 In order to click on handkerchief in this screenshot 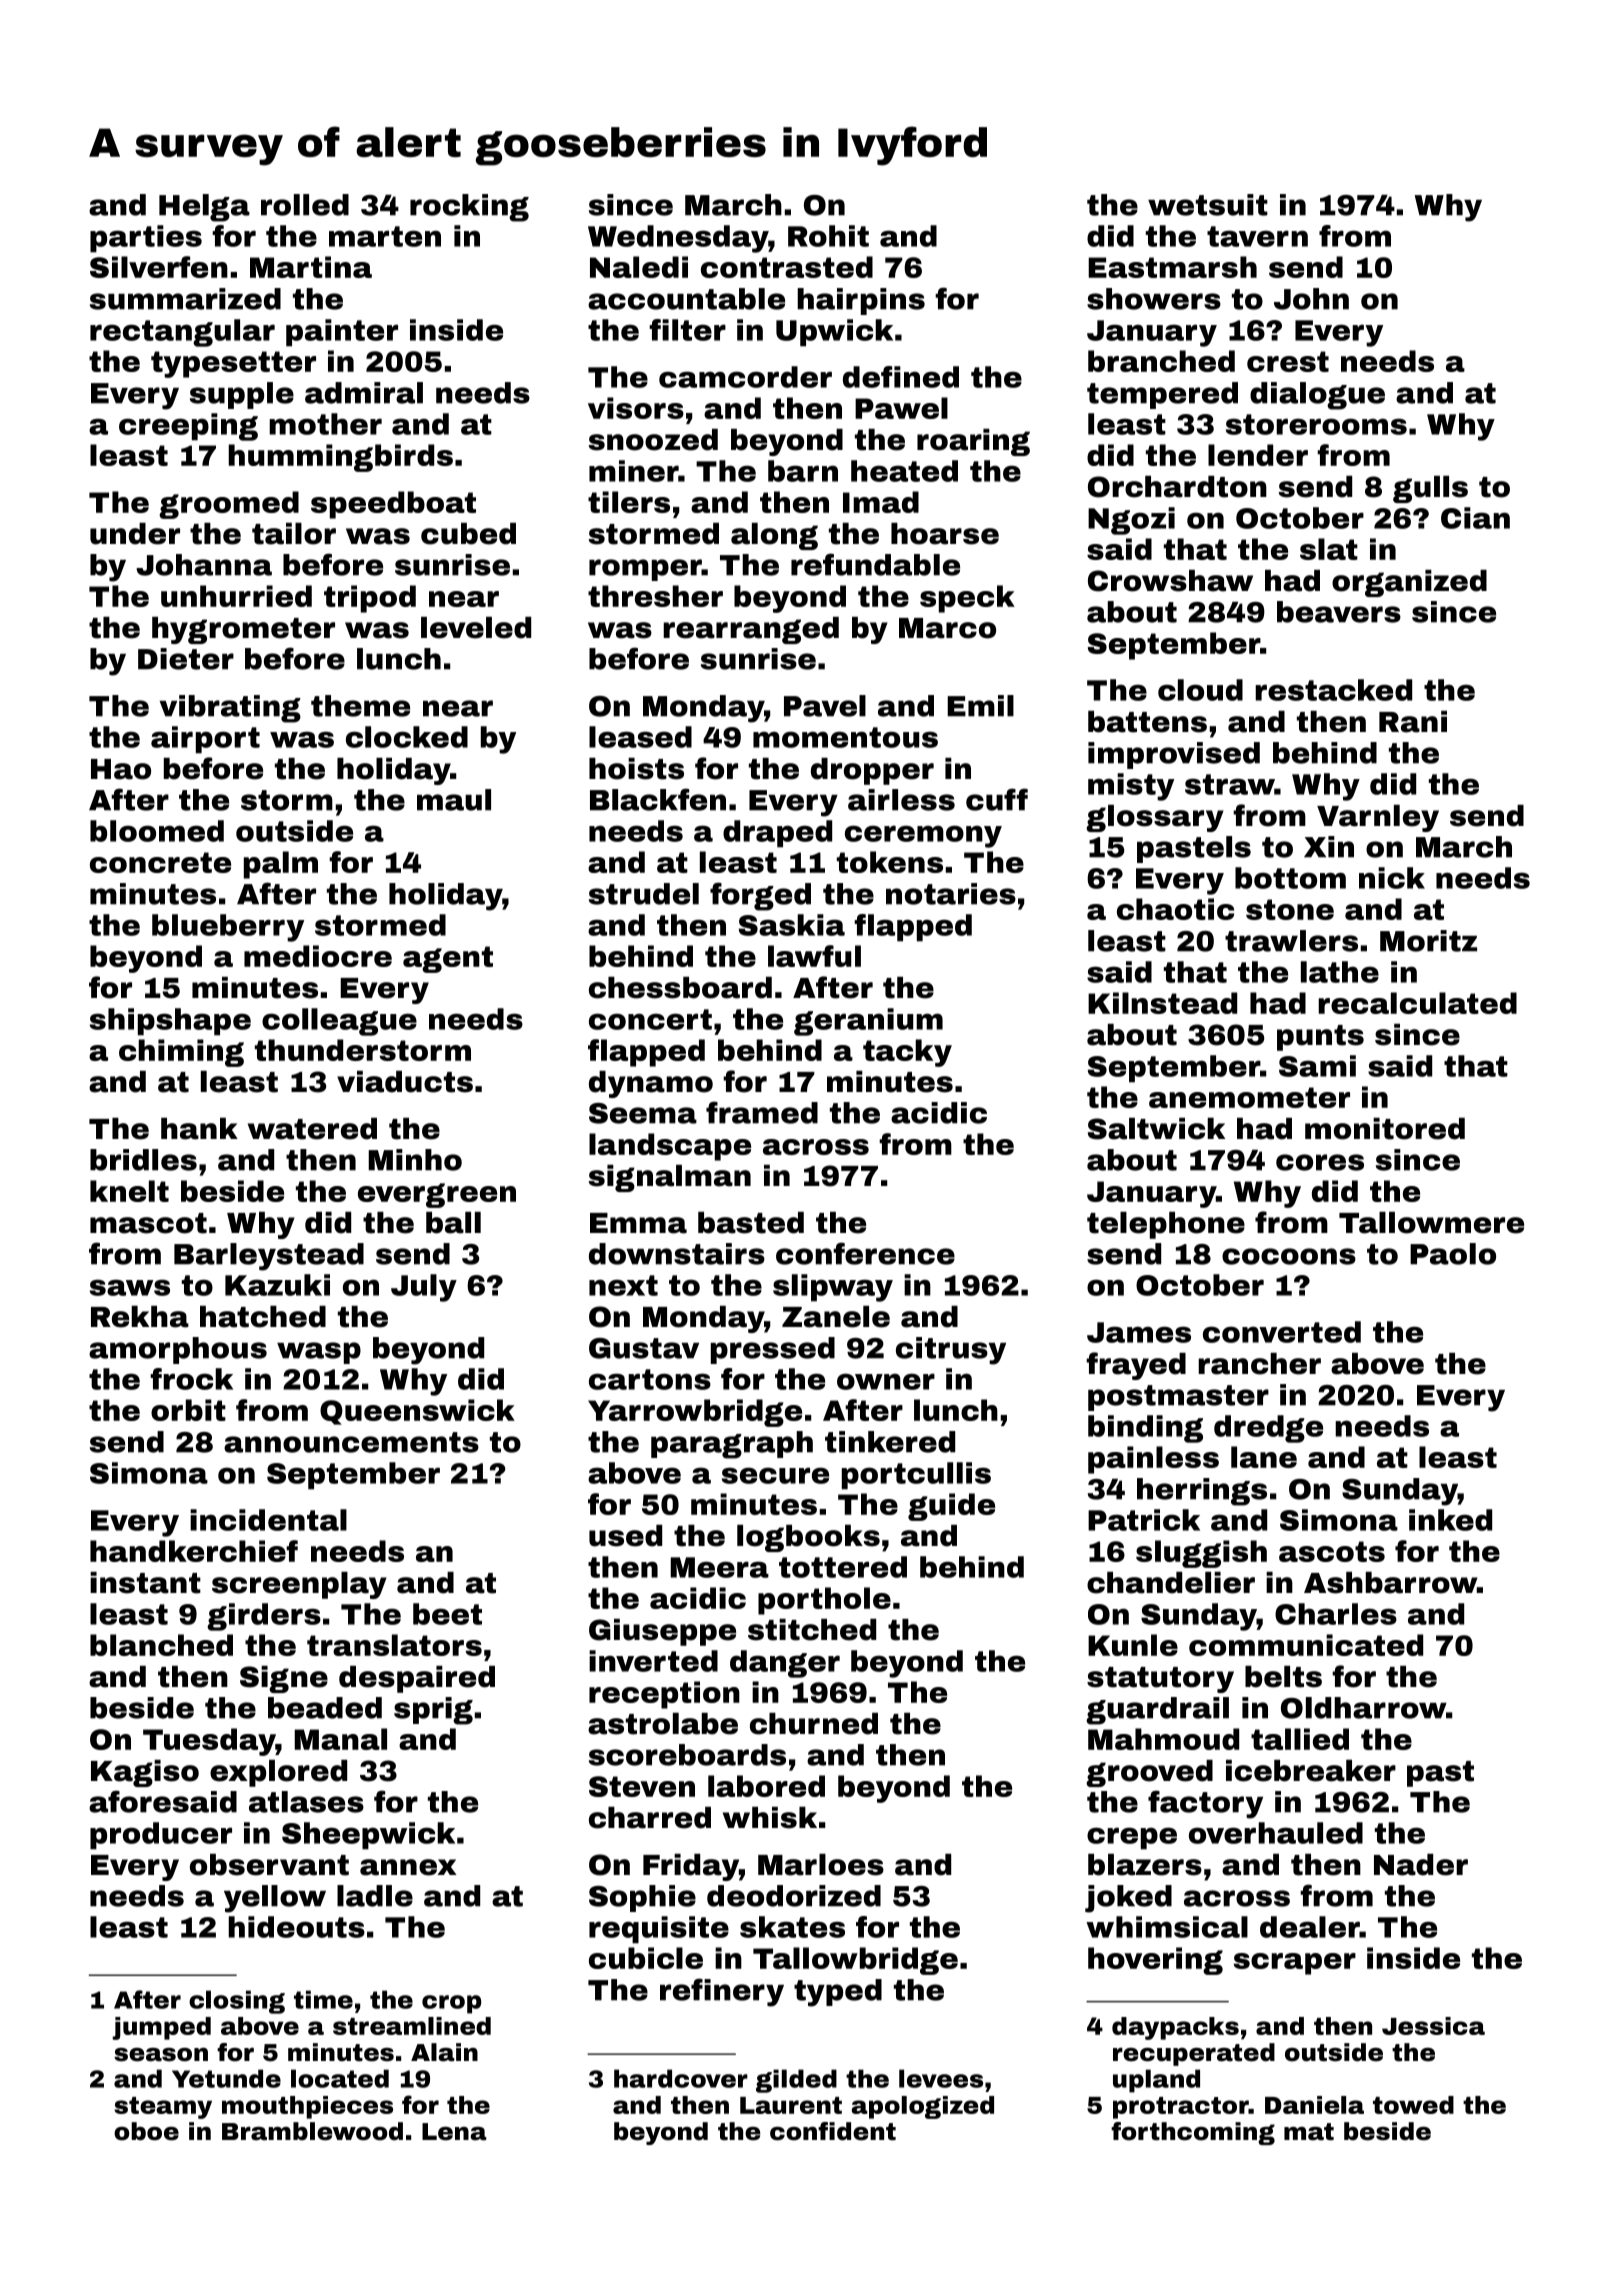, I will do `click(194, 1551)`.
